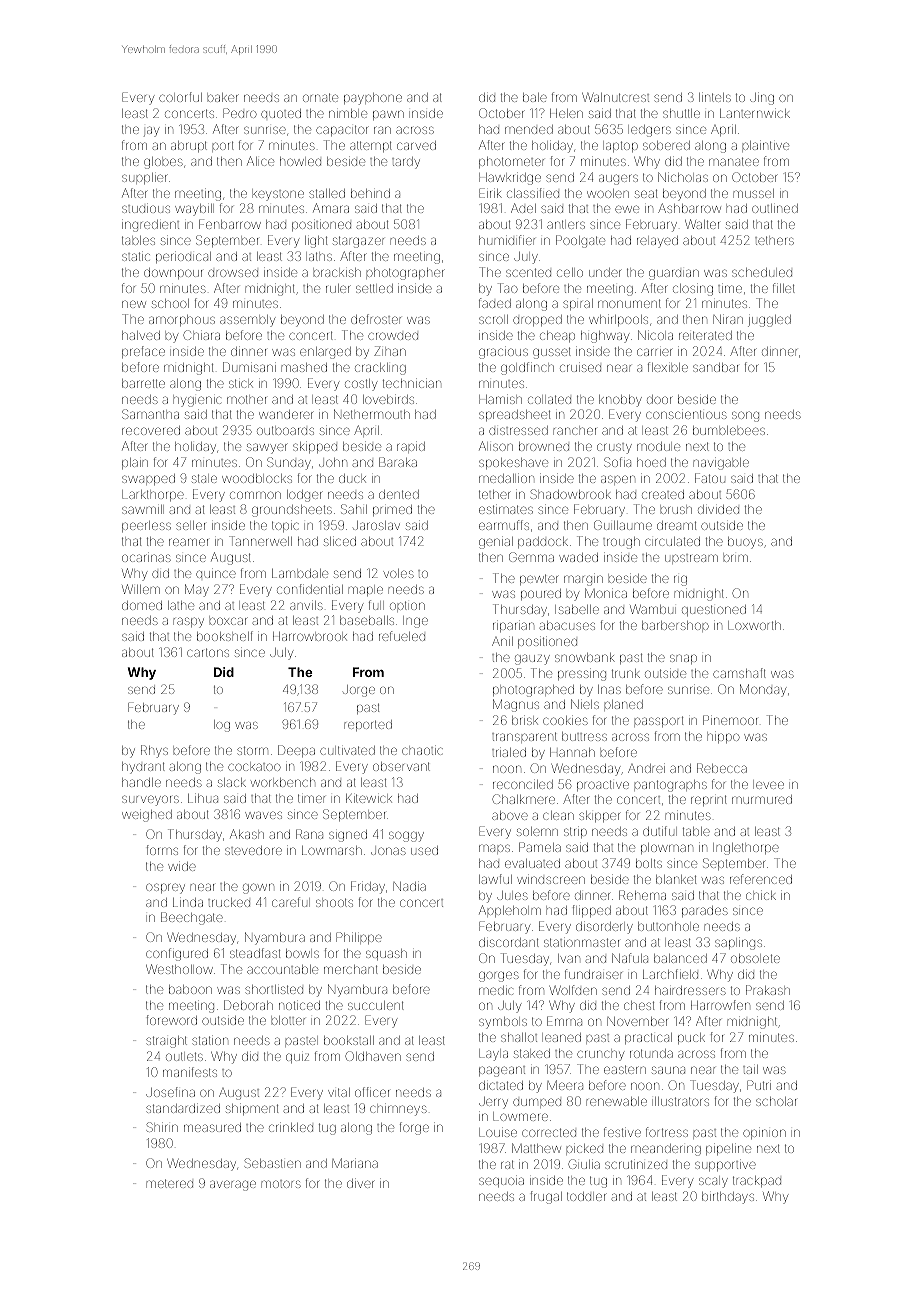 This screenshot has width=924, height=1308. What do you see at coordinates (154, 751) in the screenshot?
I see `Rhys` at bounding box center [154, 751].
